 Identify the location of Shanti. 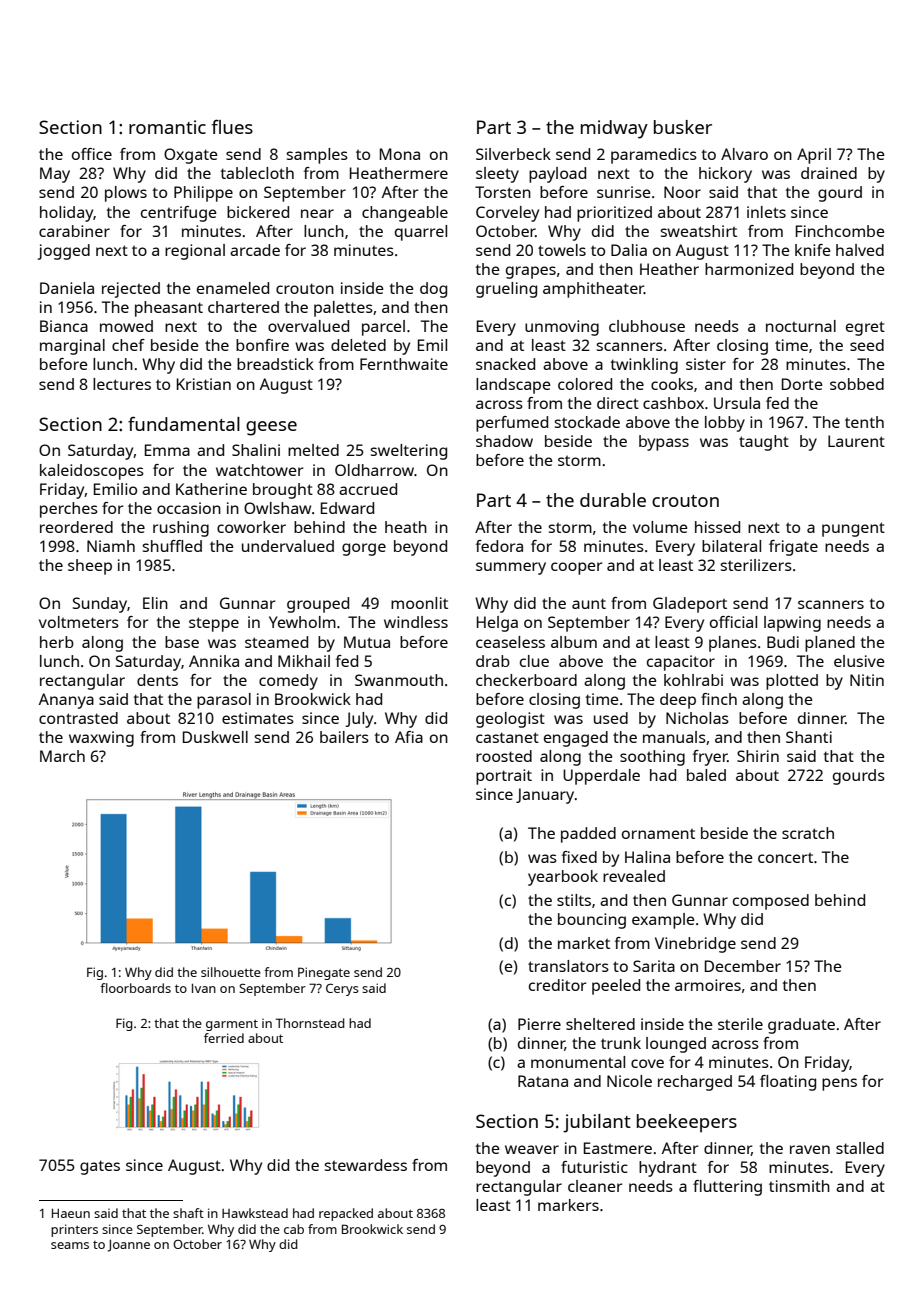
(809, 737).
